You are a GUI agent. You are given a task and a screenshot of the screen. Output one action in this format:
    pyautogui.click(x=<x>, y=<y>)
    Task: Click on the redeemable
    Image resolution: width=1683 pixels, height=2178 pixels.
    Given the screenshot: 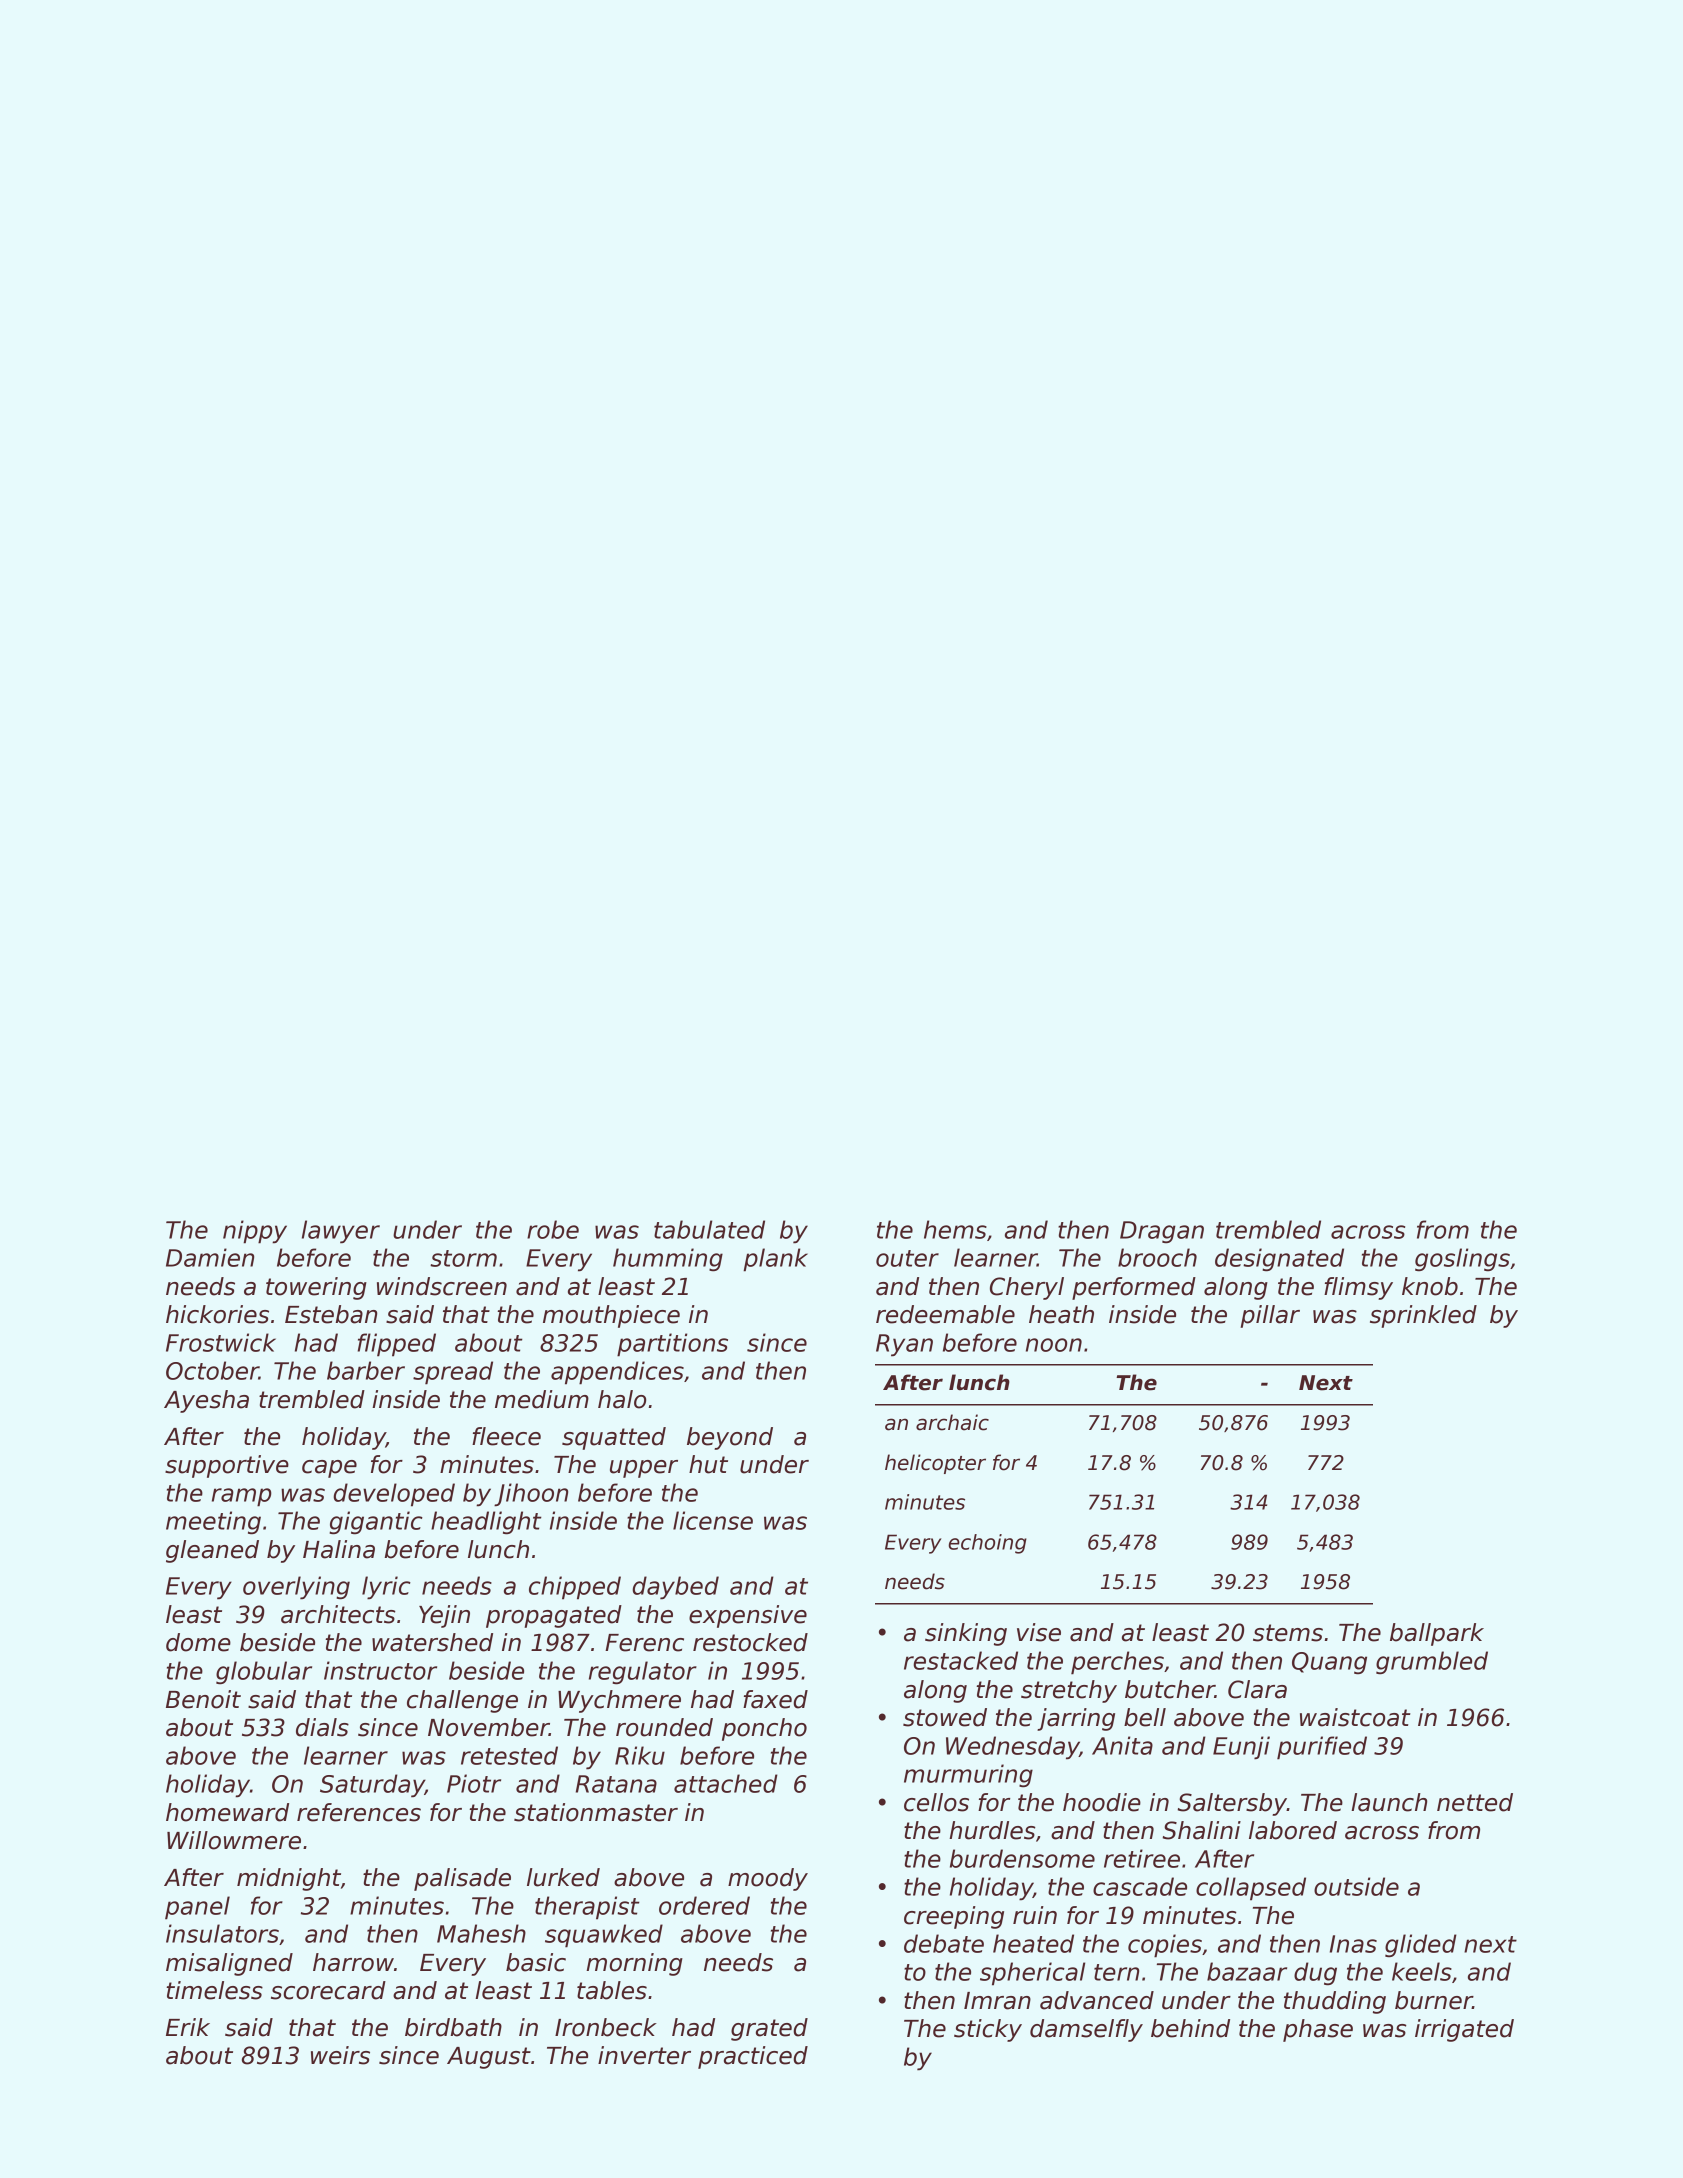 What is the action you would take?
    pyautogui.click(x=945, y=1314)
